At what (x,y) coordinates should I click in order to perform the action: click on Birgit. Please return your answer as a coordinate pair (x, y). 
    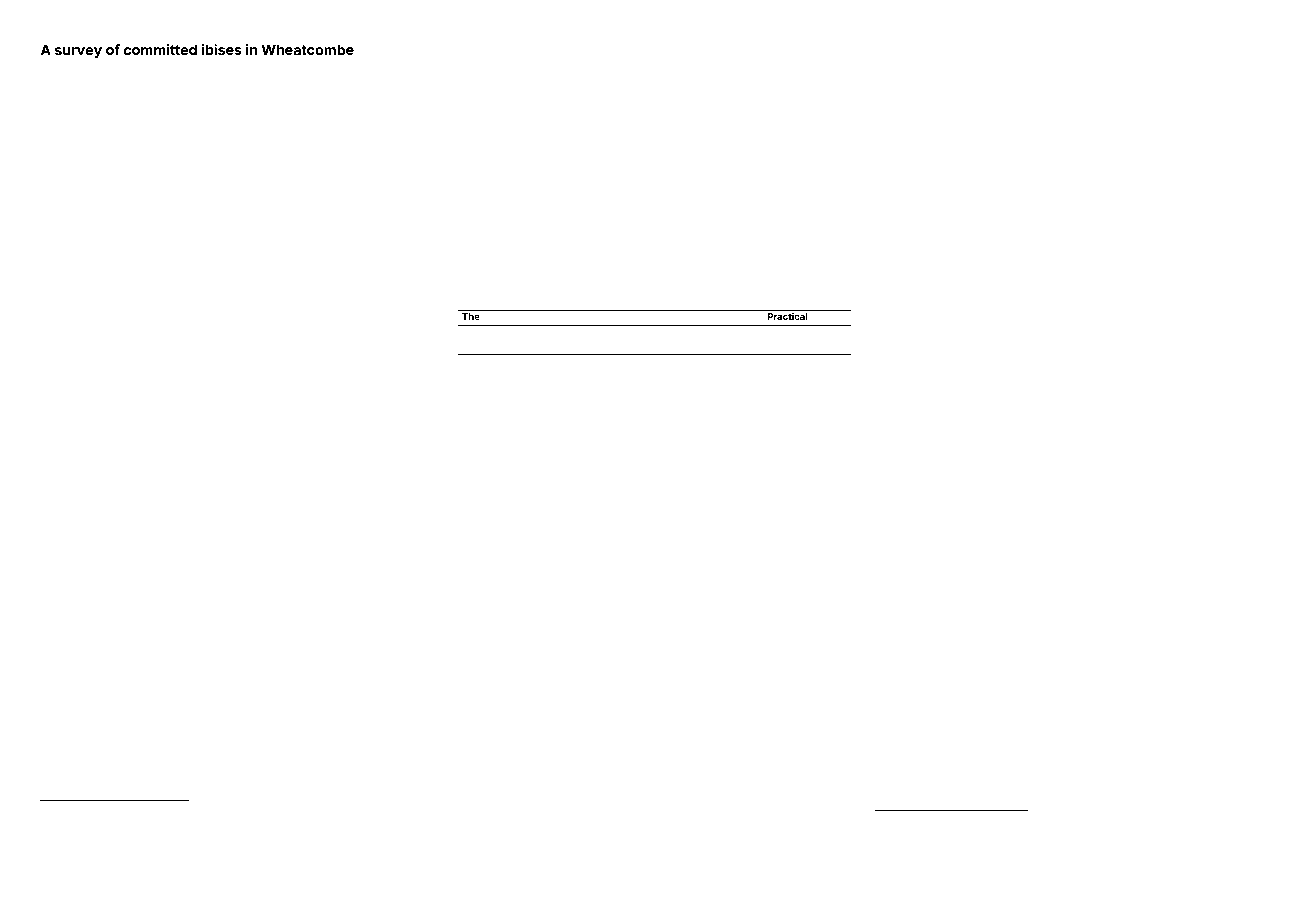
    Looking at the image, I should click on (1071, 72).
